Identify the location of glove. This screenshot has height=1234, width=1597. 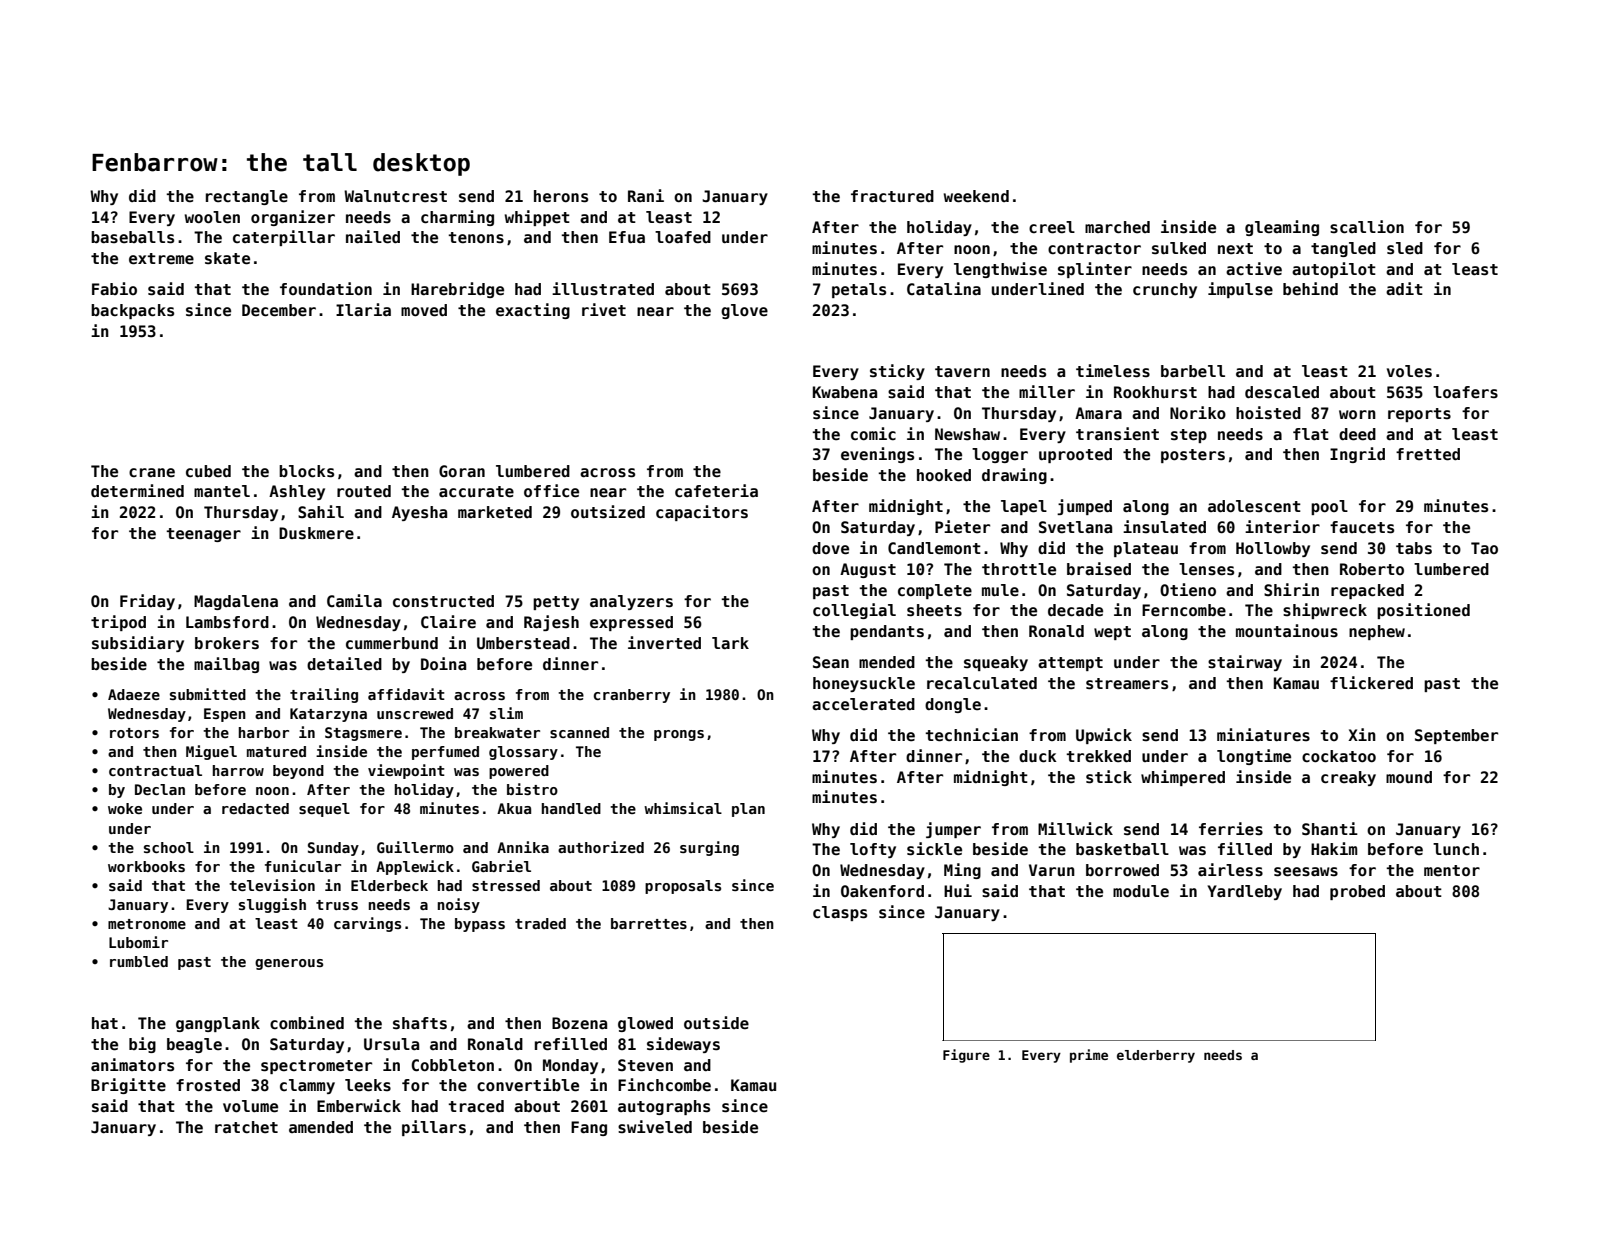
(744, 311).
